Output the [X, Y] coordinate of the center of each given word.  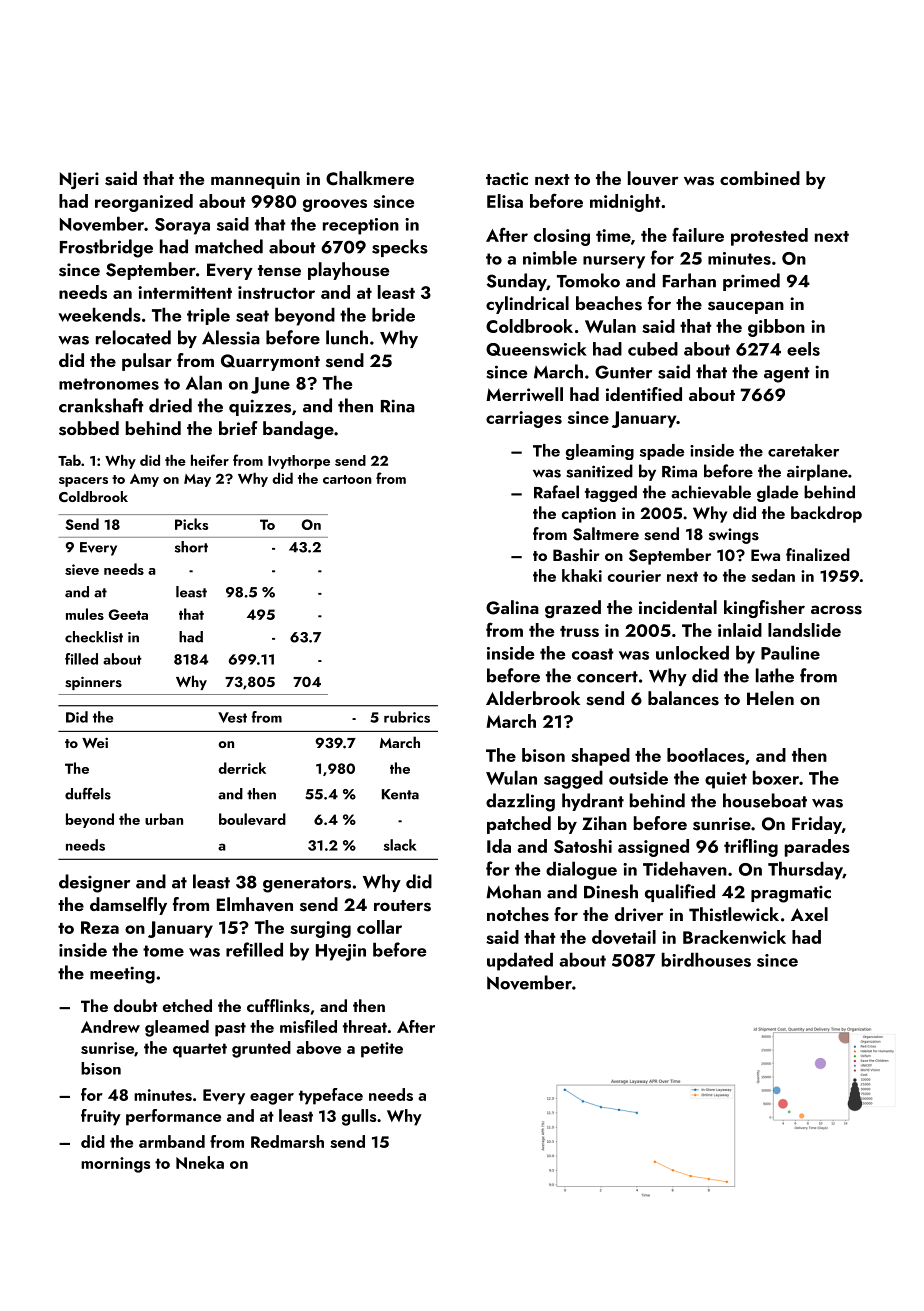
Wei [95, 742]
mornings [115, 1165]
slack [400, 845]
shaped [600, 757]
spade [662, 452]
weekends [99, 314]
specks [400, 248]
